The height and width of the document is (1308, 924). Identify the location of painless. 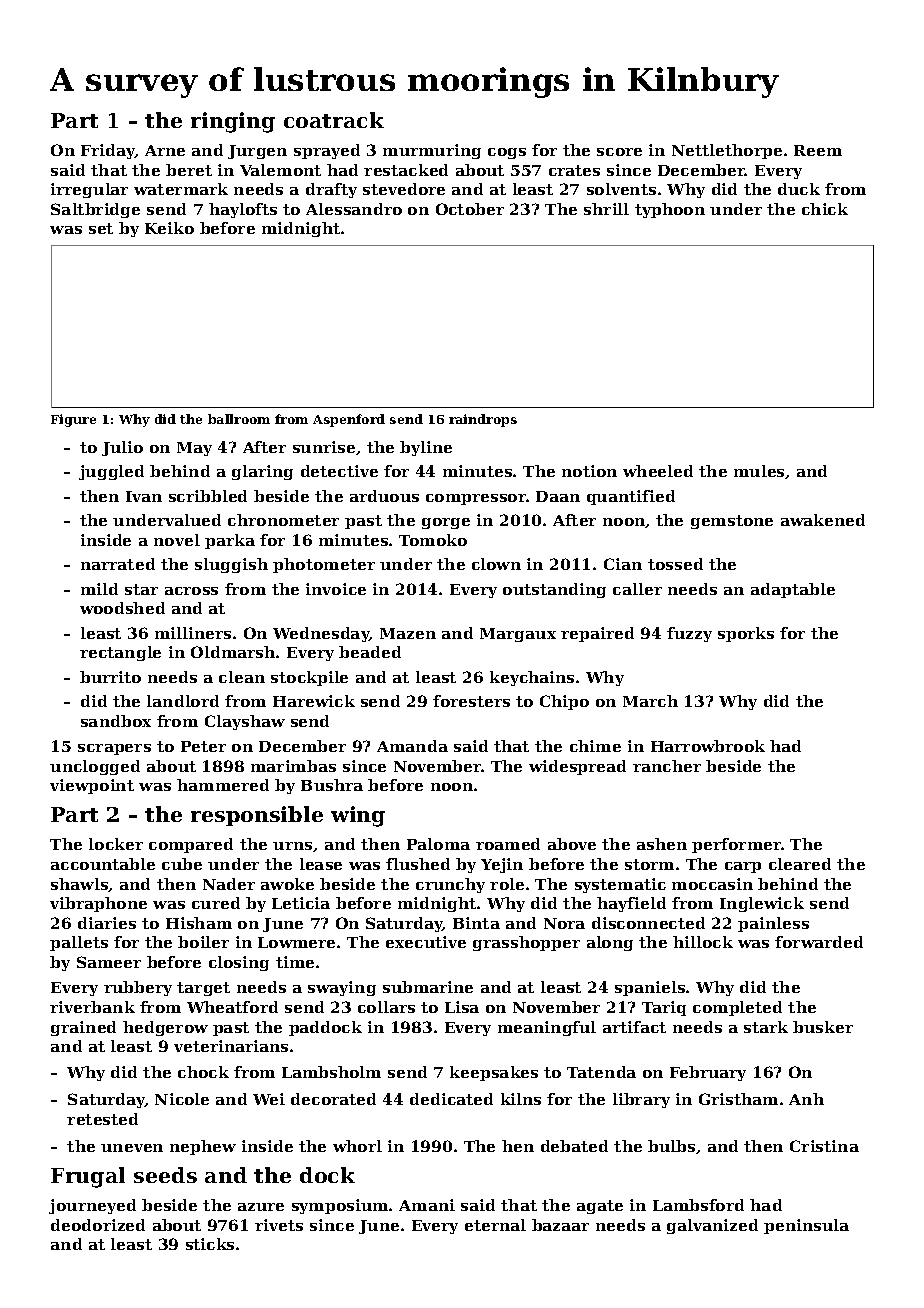
(773, 924).
